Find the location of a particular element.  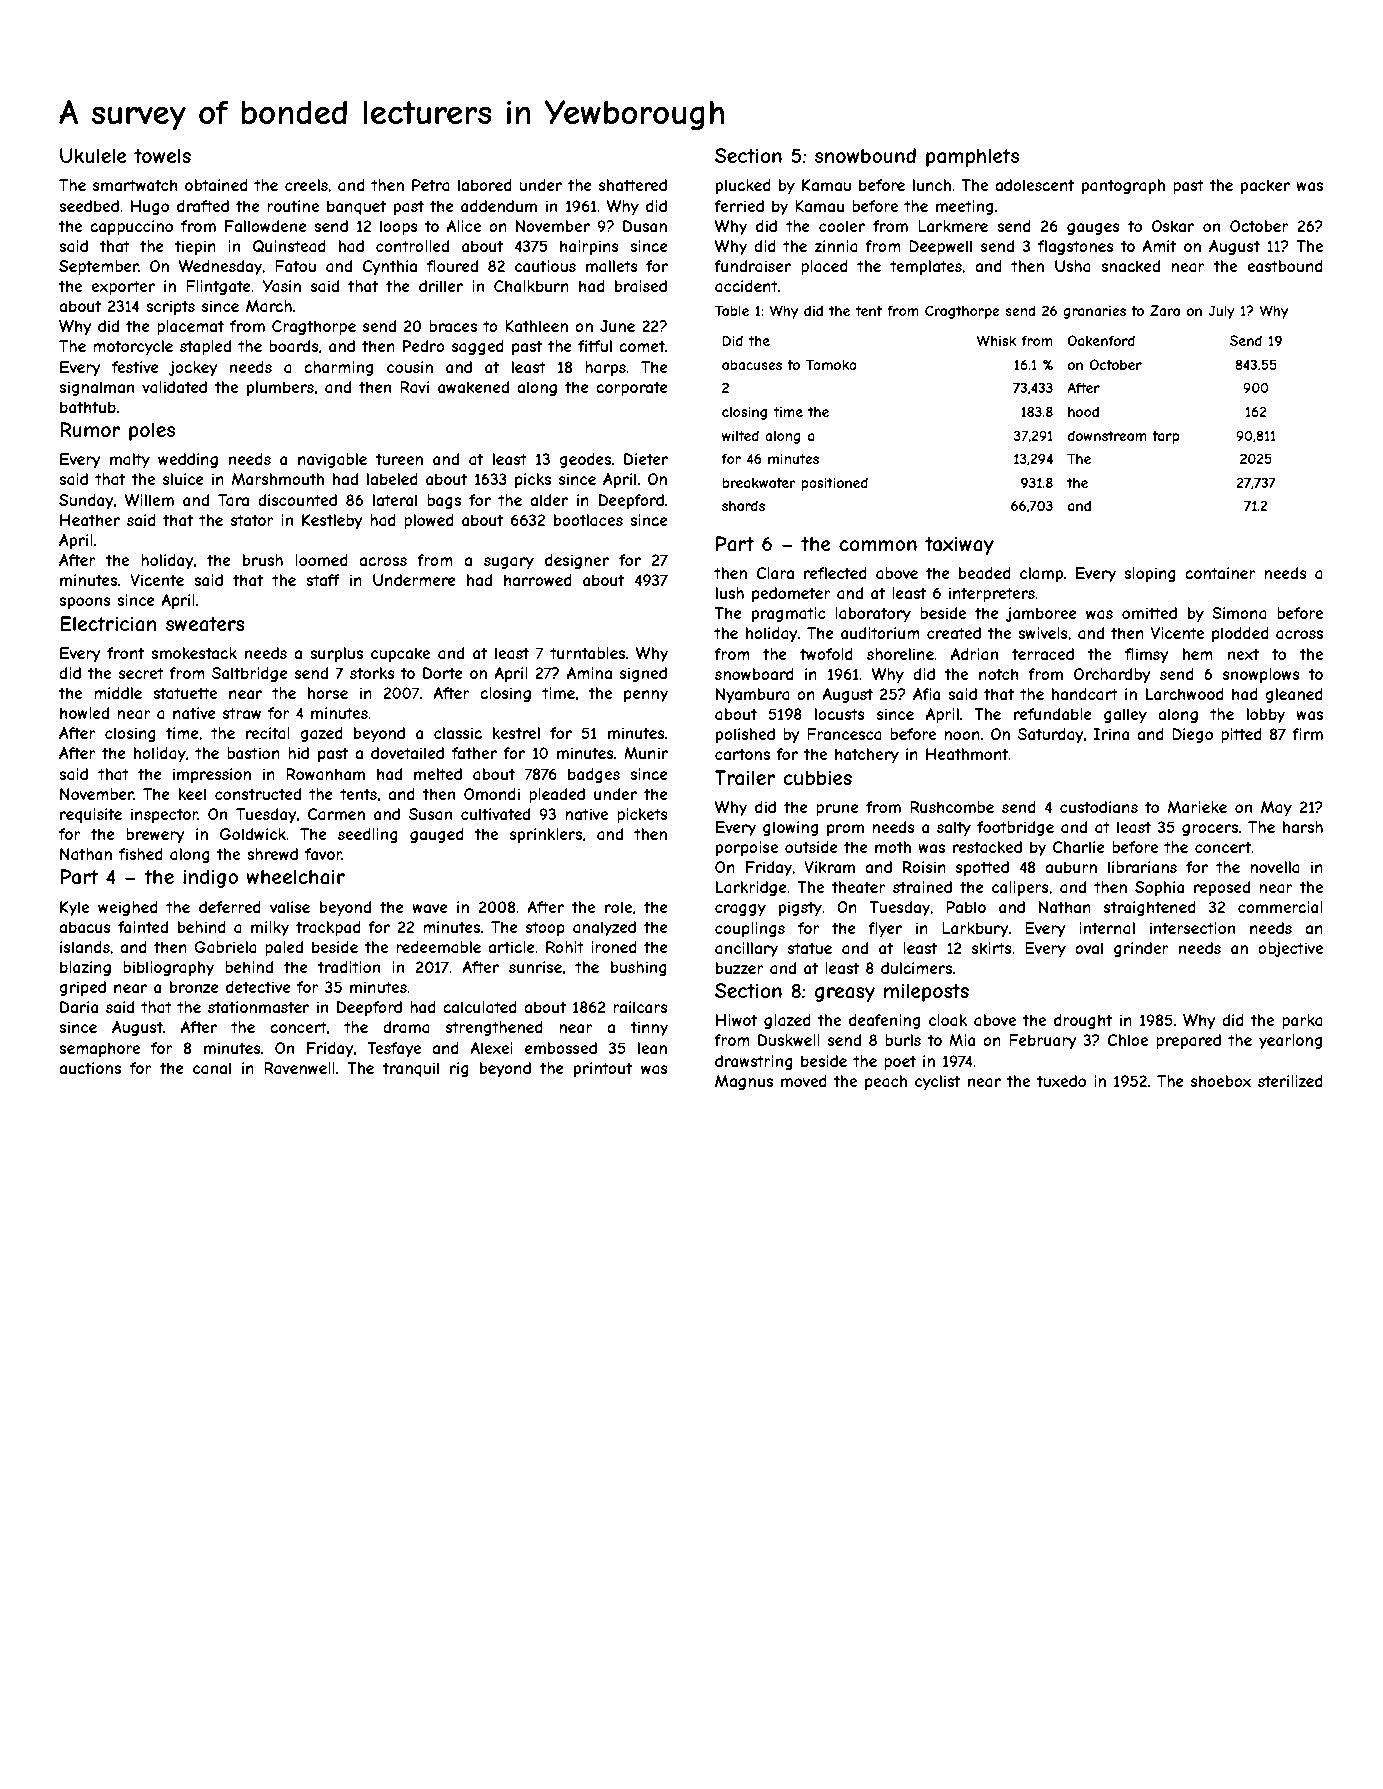

smokestack is located at coordinates (194, 653).
